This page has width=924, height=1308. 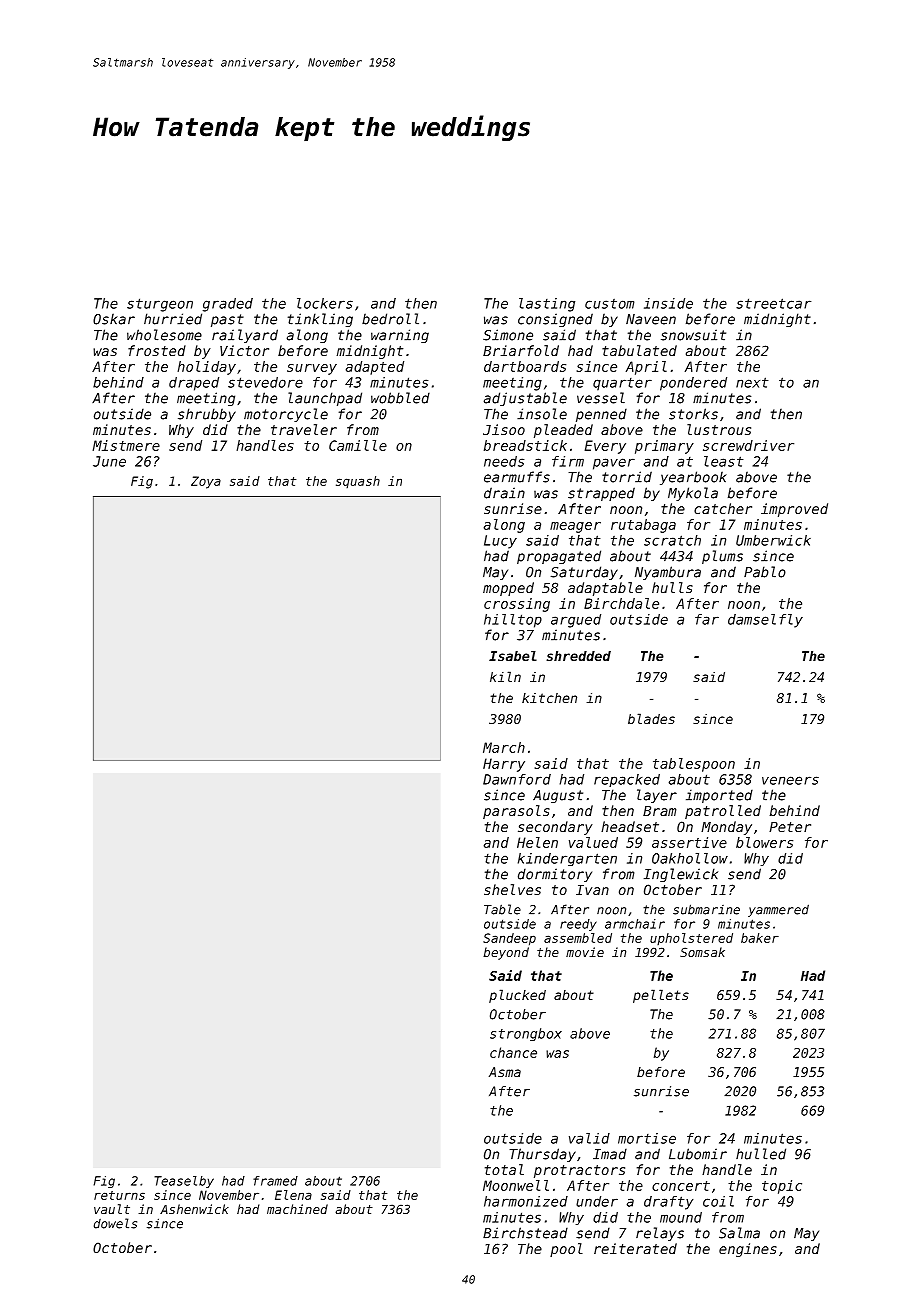 What do you see at coordinates (698, 1154) in the page?
I see `Lubomir` at bounding box center [698, 1154].
